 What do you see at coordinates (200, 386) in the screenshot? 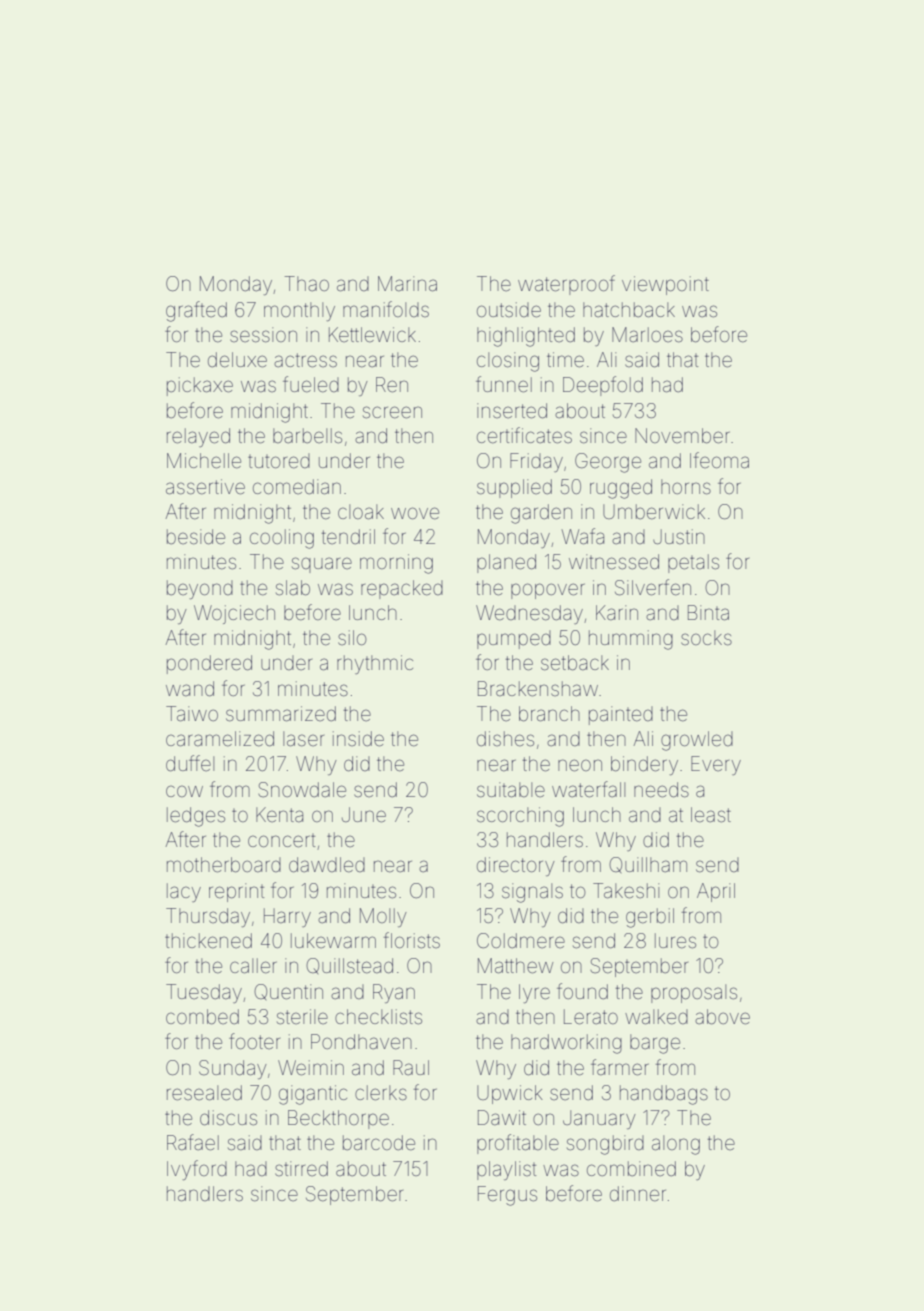
I see `pickaxe` at bounding box center [200, 386].
